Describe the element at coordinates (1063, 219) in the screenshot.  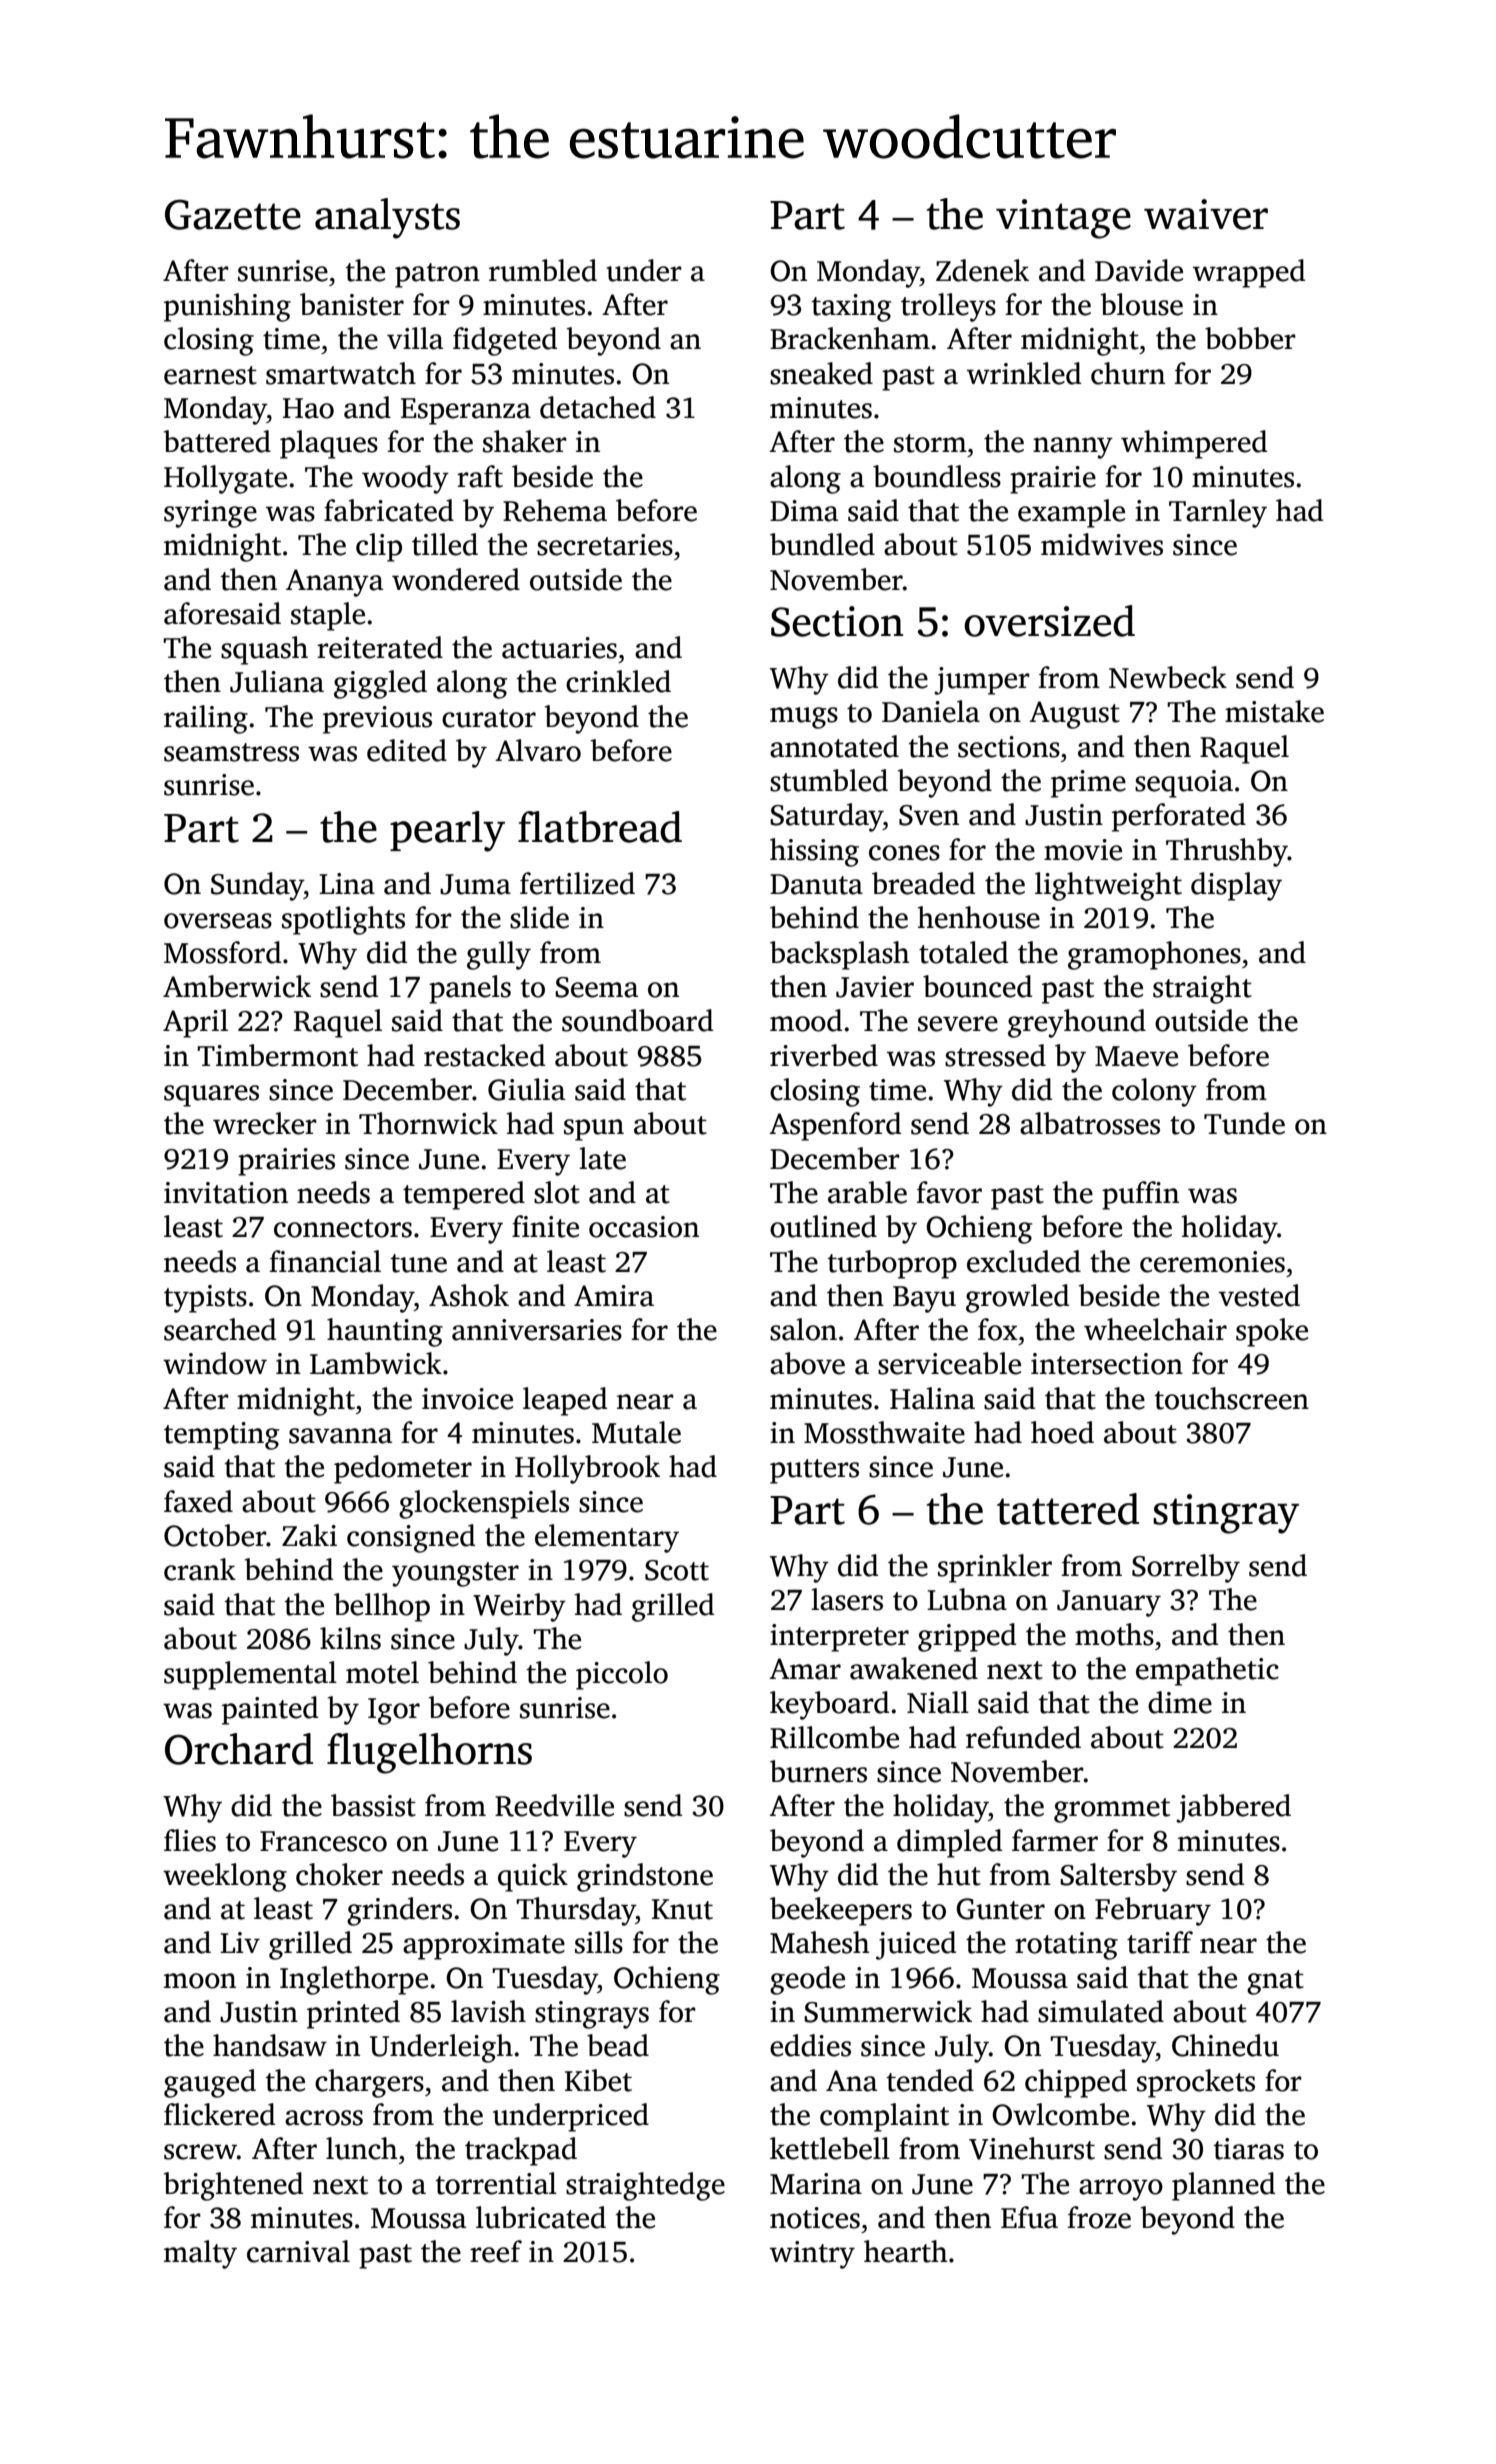
I see `vintage` at that location.
